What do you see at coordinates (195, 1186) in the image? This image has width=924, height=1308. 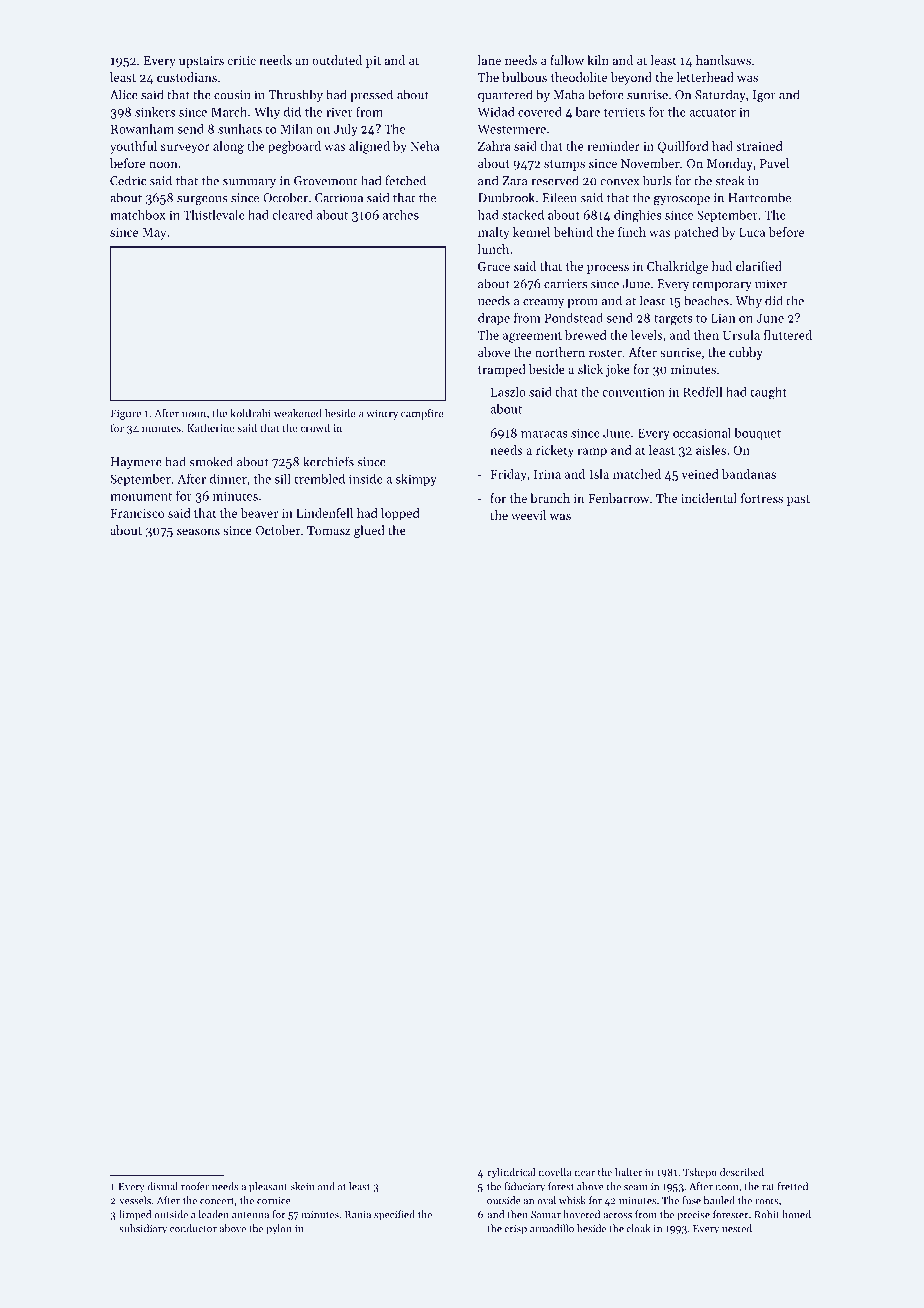 I see `roofer` at bounding box center [195, 1186].
